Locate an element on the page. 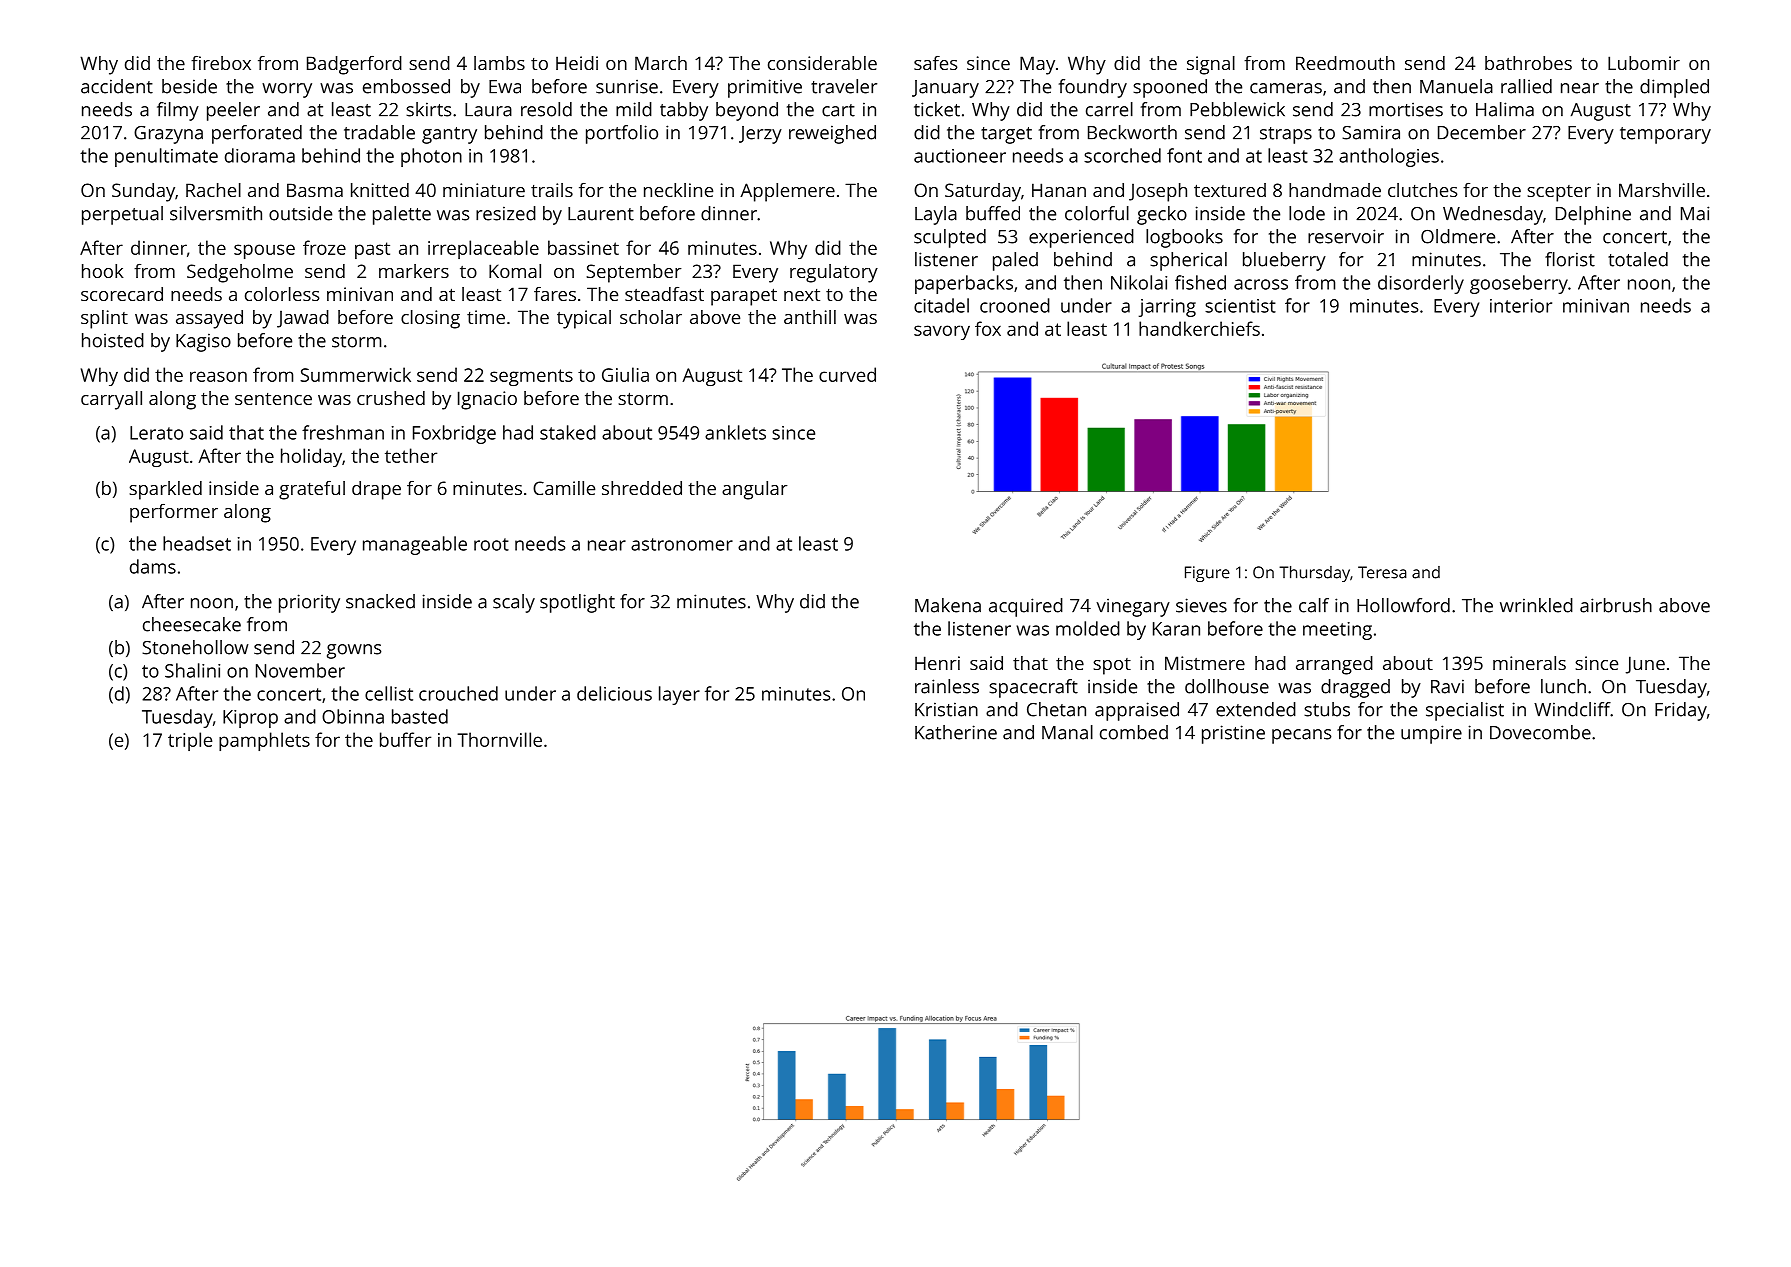  layer is located at coordinates (679, 695).
